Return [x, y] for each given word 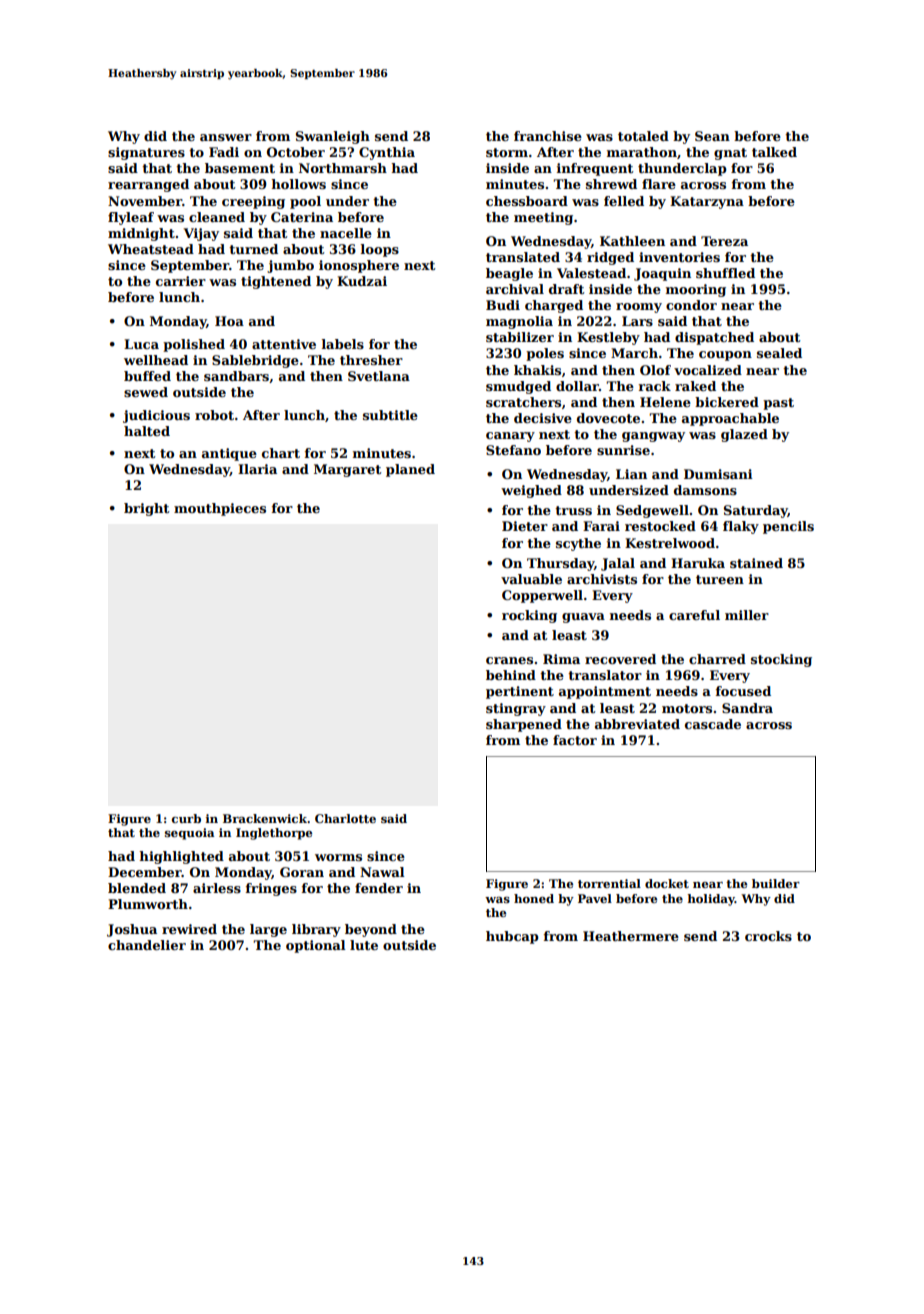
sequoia [190, 834]
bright [146, 509]
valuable [531, 579]
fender [379, 888]
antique [229, 454]
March [634, 353]
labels [343, 344]
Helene [665, 402]
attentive [284, 344]
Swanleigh [333, 137]
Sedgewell [652, 511]
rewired [189, 929]
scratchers [523, 402]
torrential [609, 883]
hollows [298, 184]
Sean [712, 136]
